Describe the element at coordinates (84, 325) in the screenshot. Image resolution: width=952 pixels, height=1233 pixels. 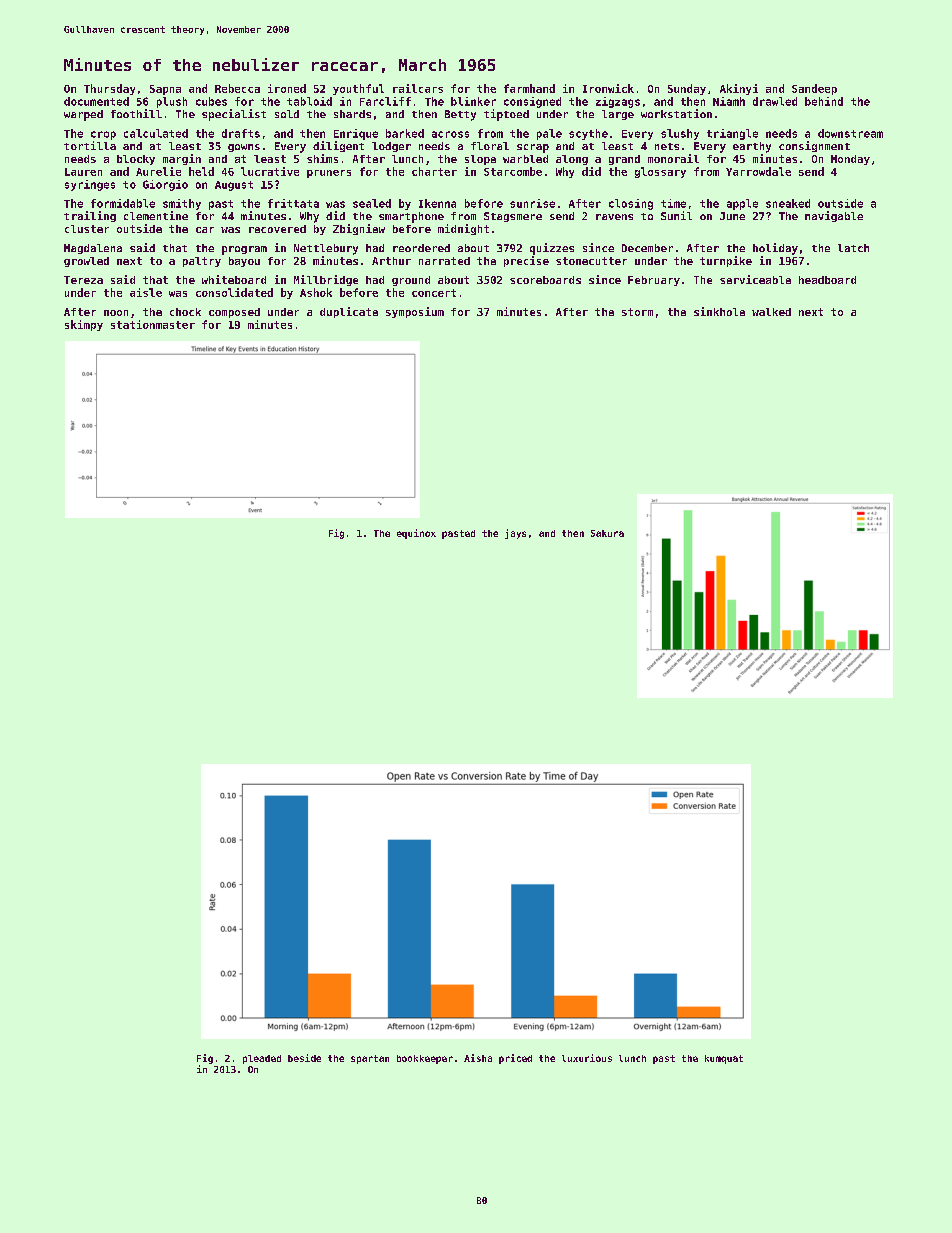
I see `skimpy` at that location.
